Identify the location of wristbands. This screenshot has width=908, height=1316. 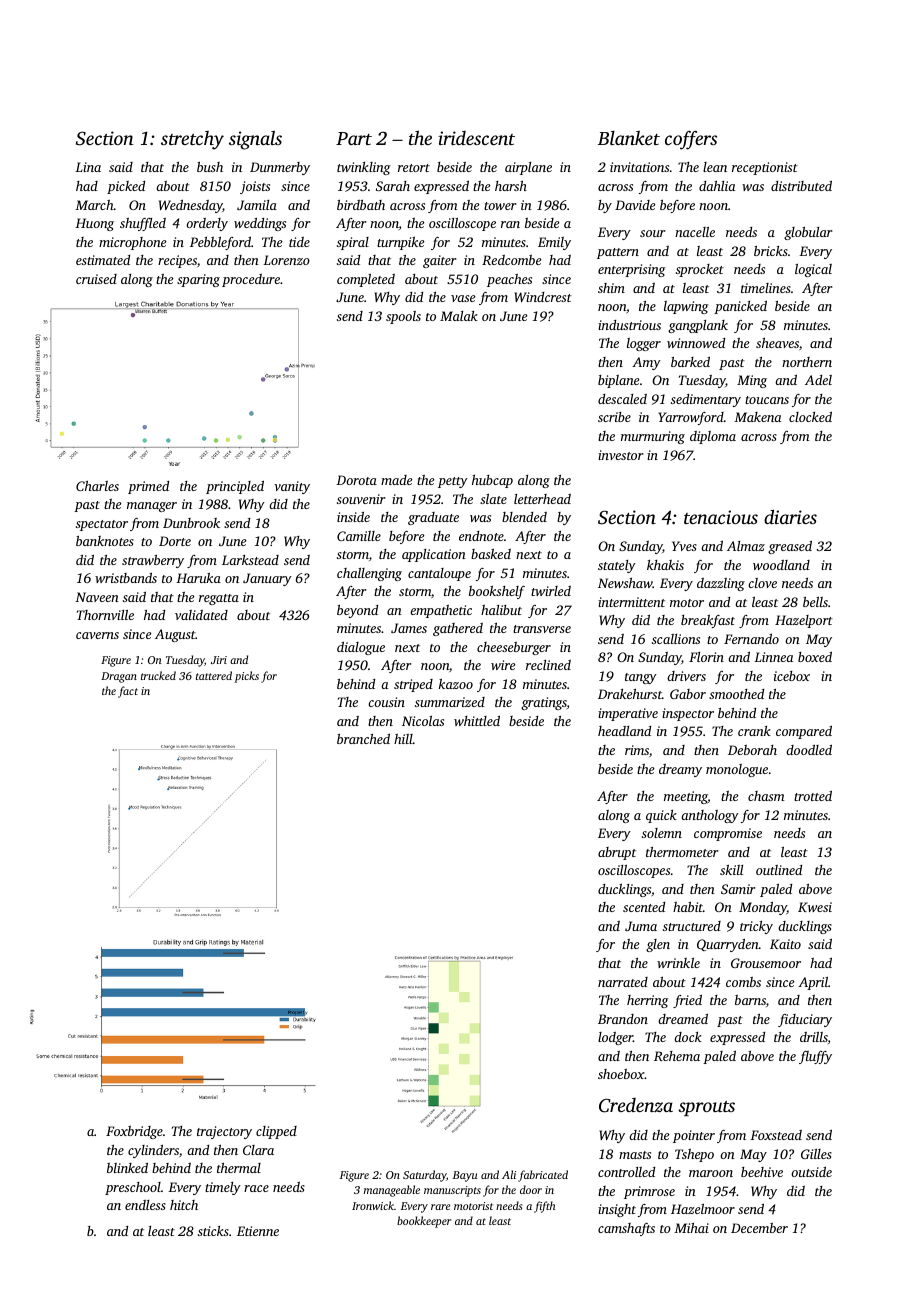
(126, 578).
